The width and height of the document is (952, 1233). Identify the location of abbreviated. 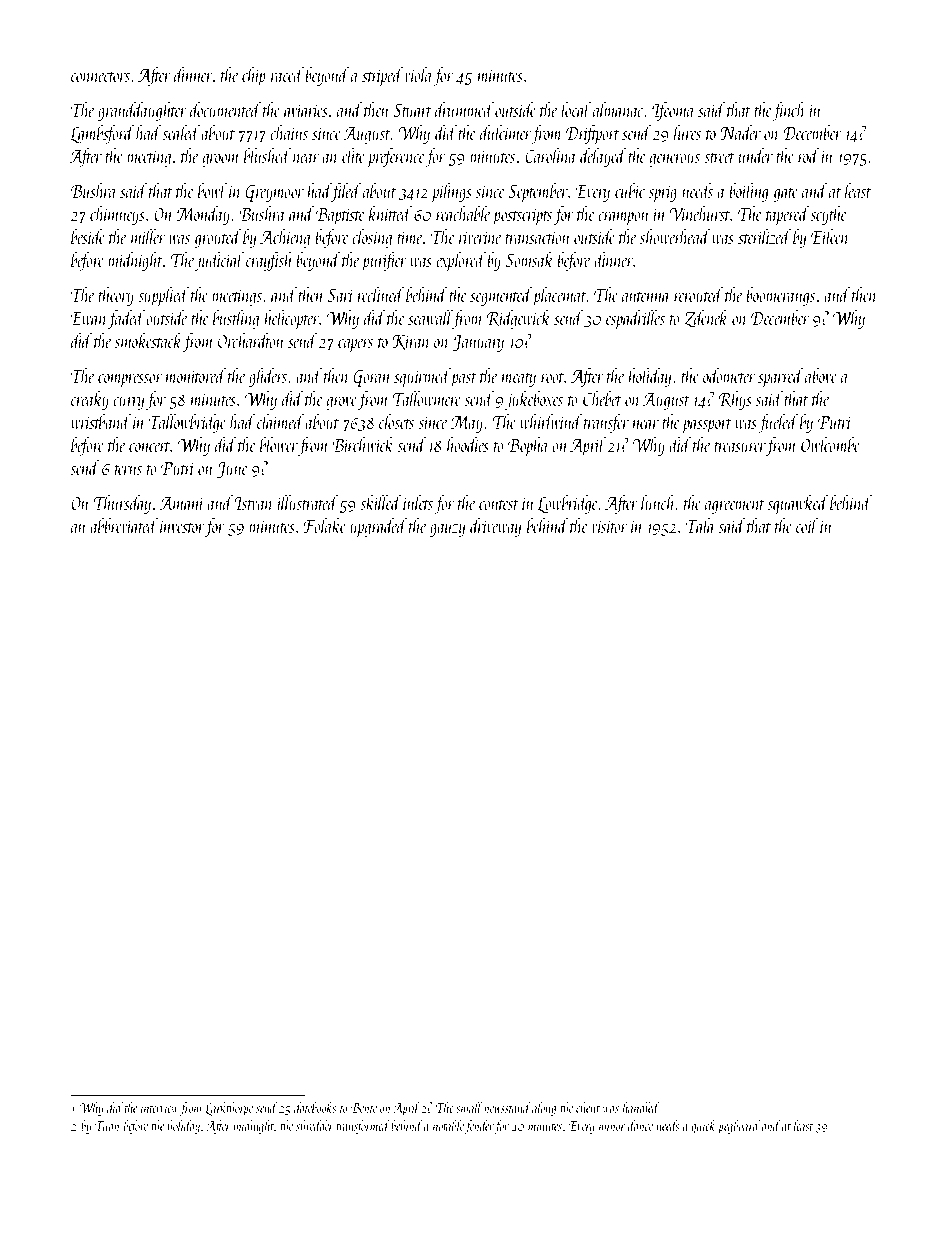
(124, 525).
